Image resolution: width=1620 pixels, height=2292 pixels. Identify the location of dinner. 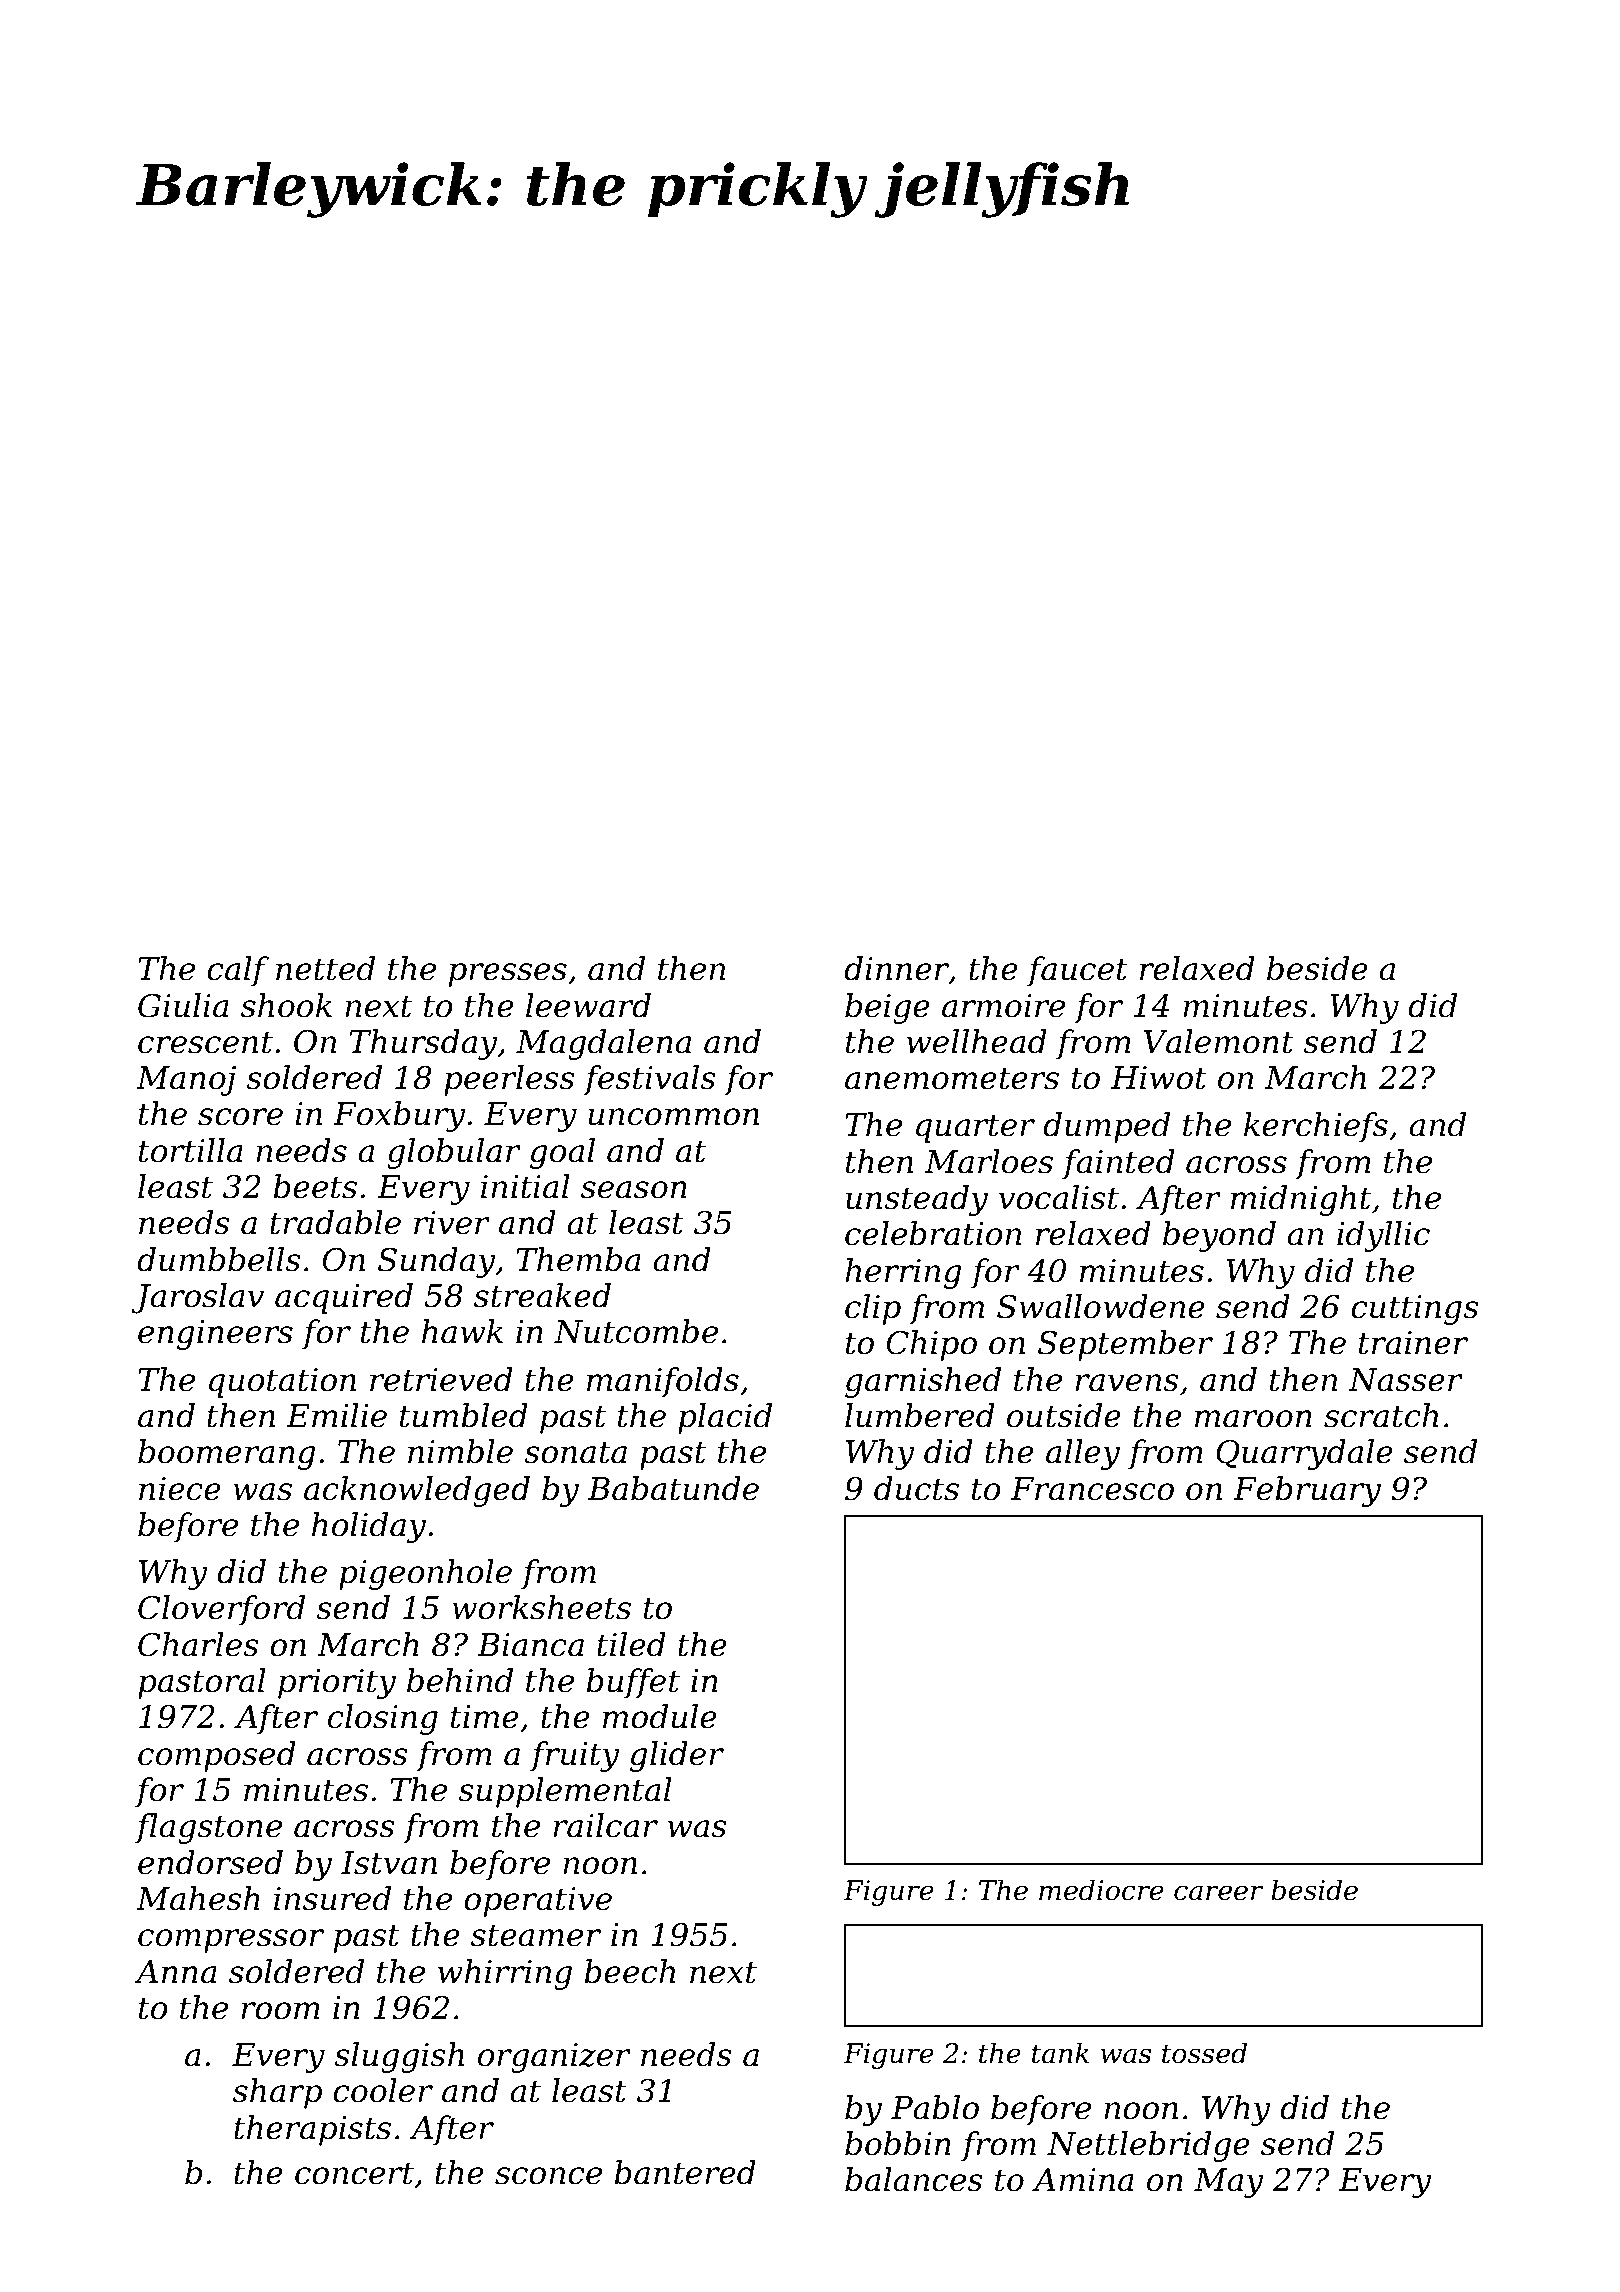
(896, 968).
